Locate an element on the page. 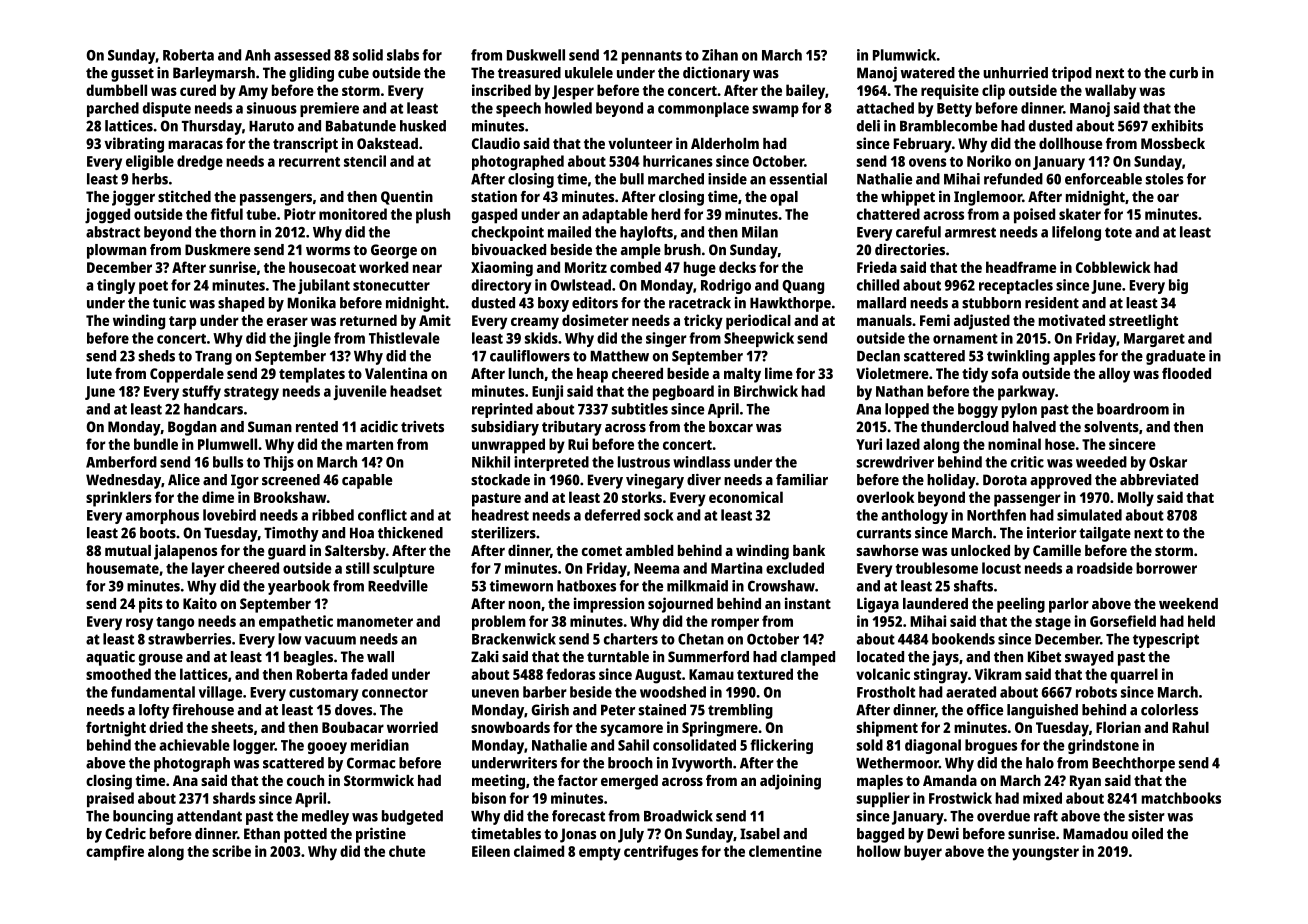 This document has width=1308, height=924. streetlight is located at coordinates (1143, 322).
